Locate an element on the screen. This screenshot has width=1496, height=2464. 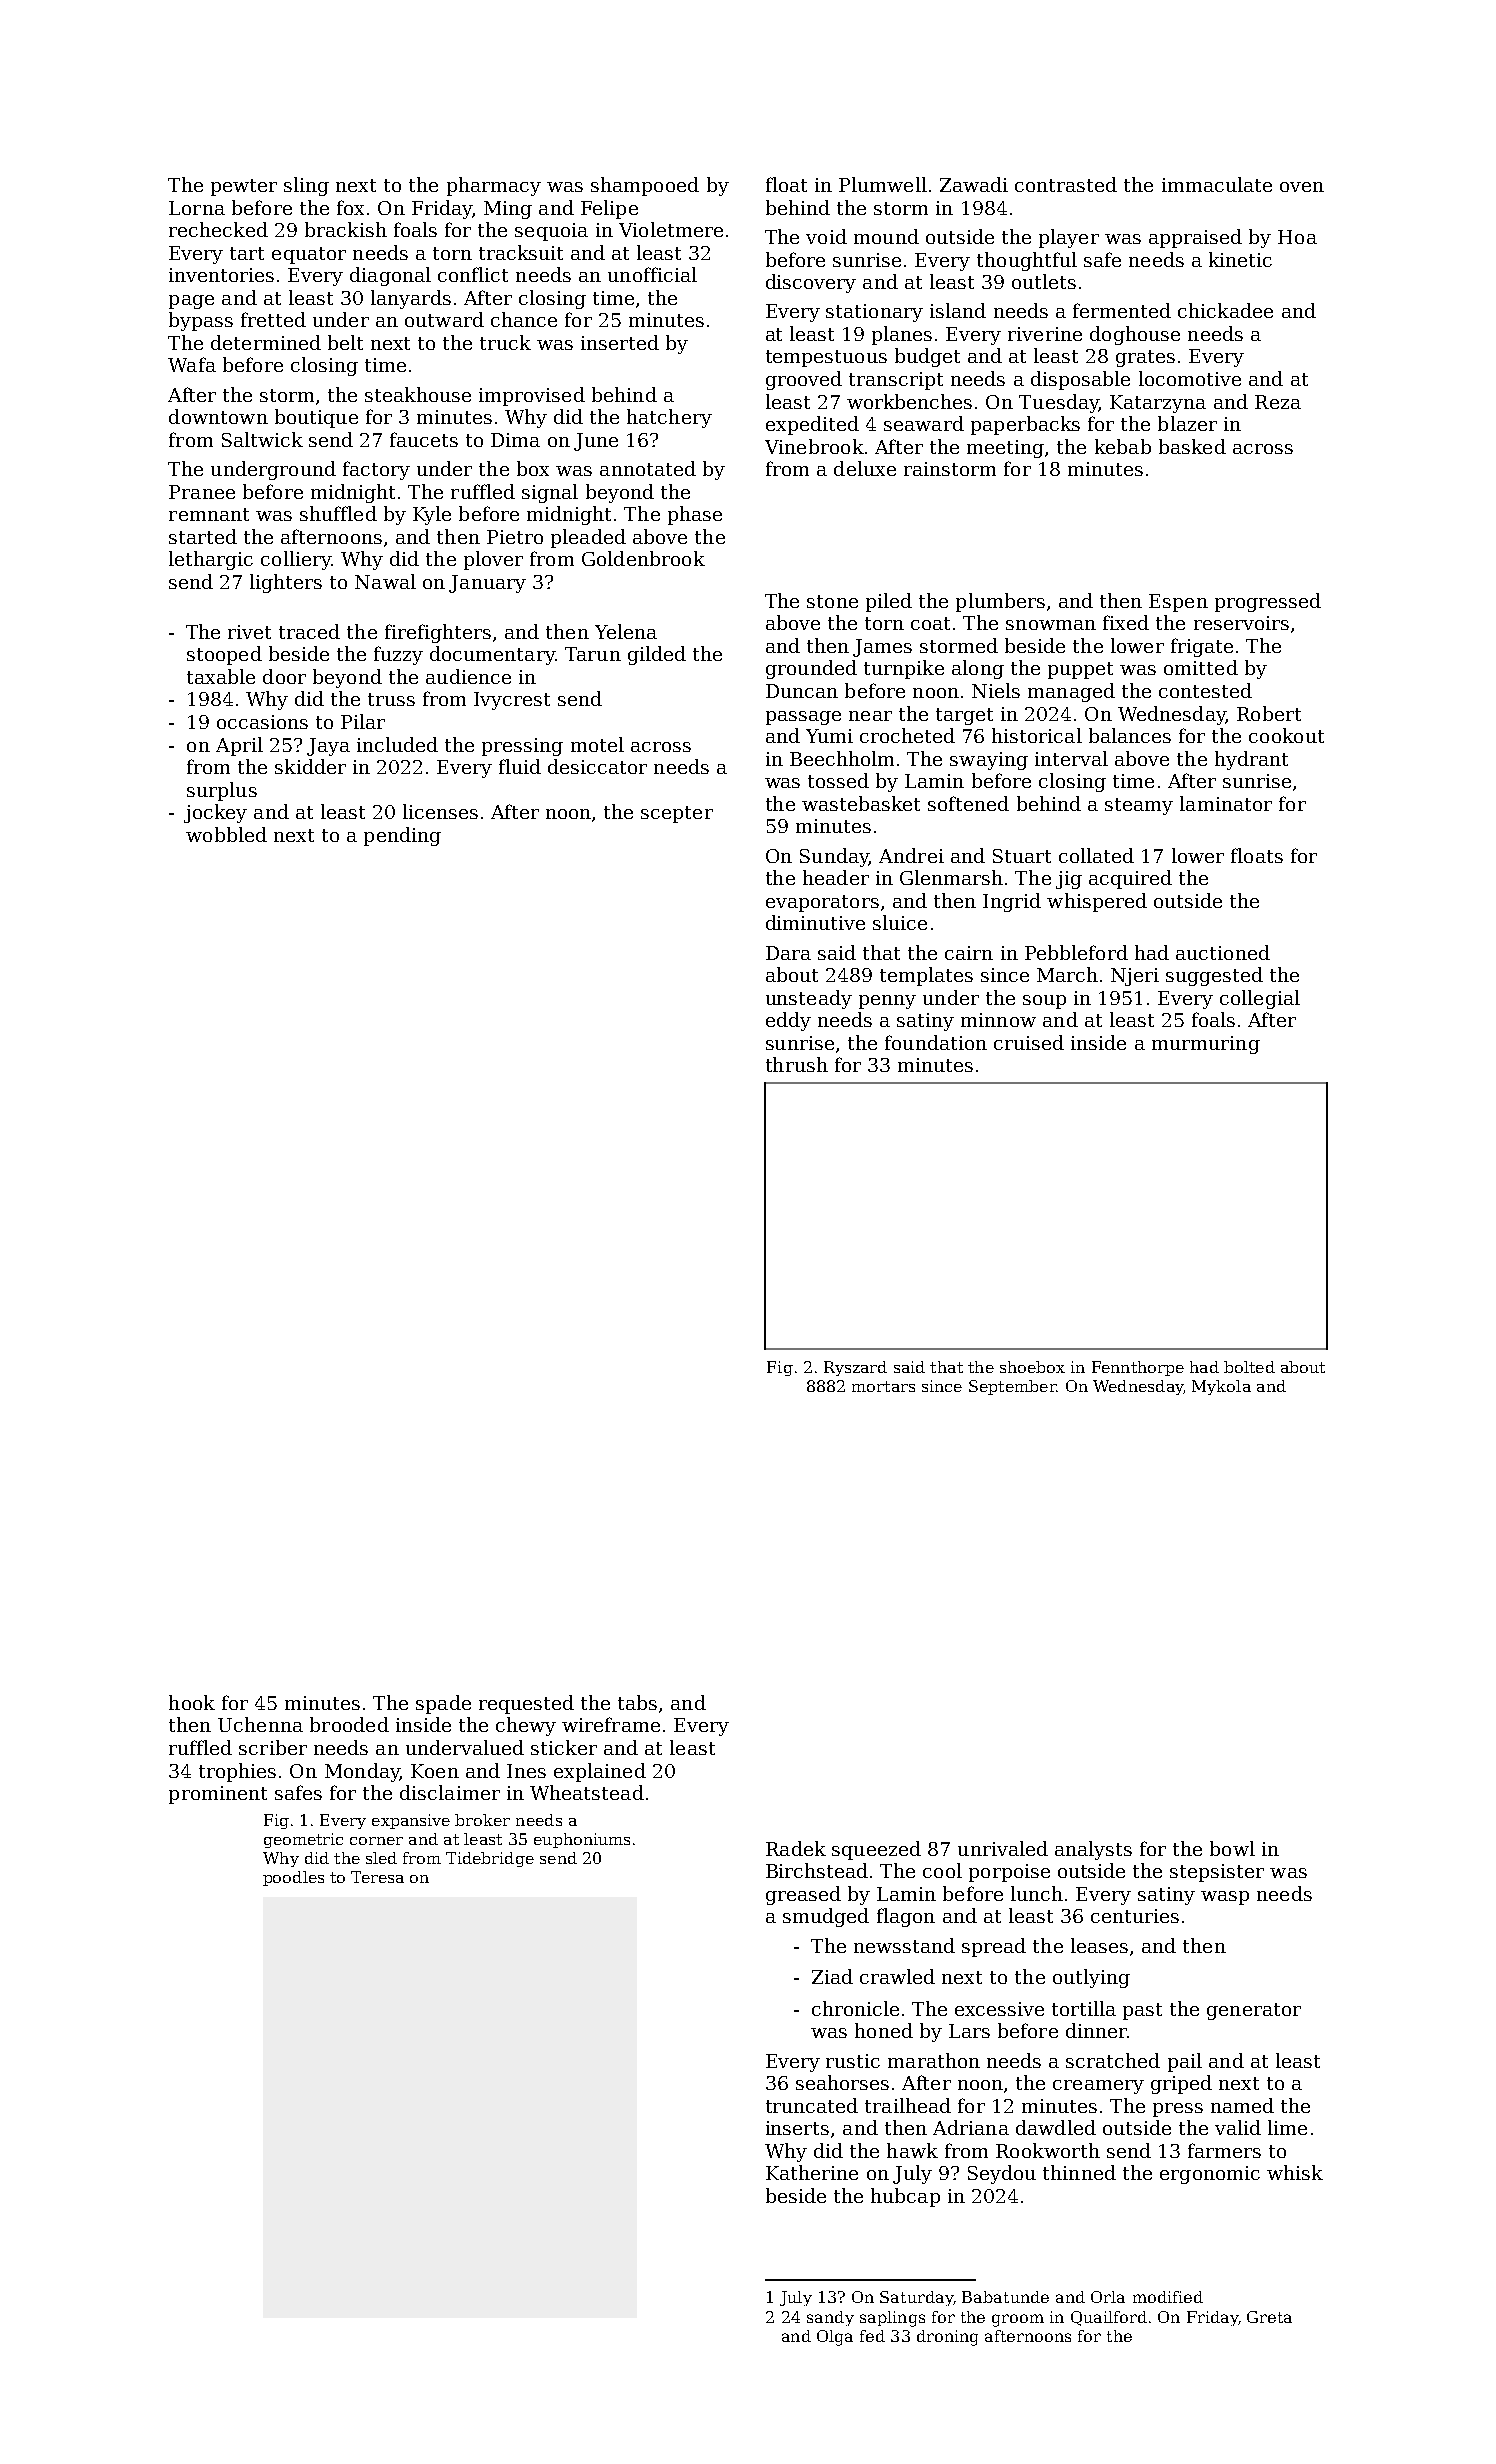
sandy is located at coordinates (830, 2318).
